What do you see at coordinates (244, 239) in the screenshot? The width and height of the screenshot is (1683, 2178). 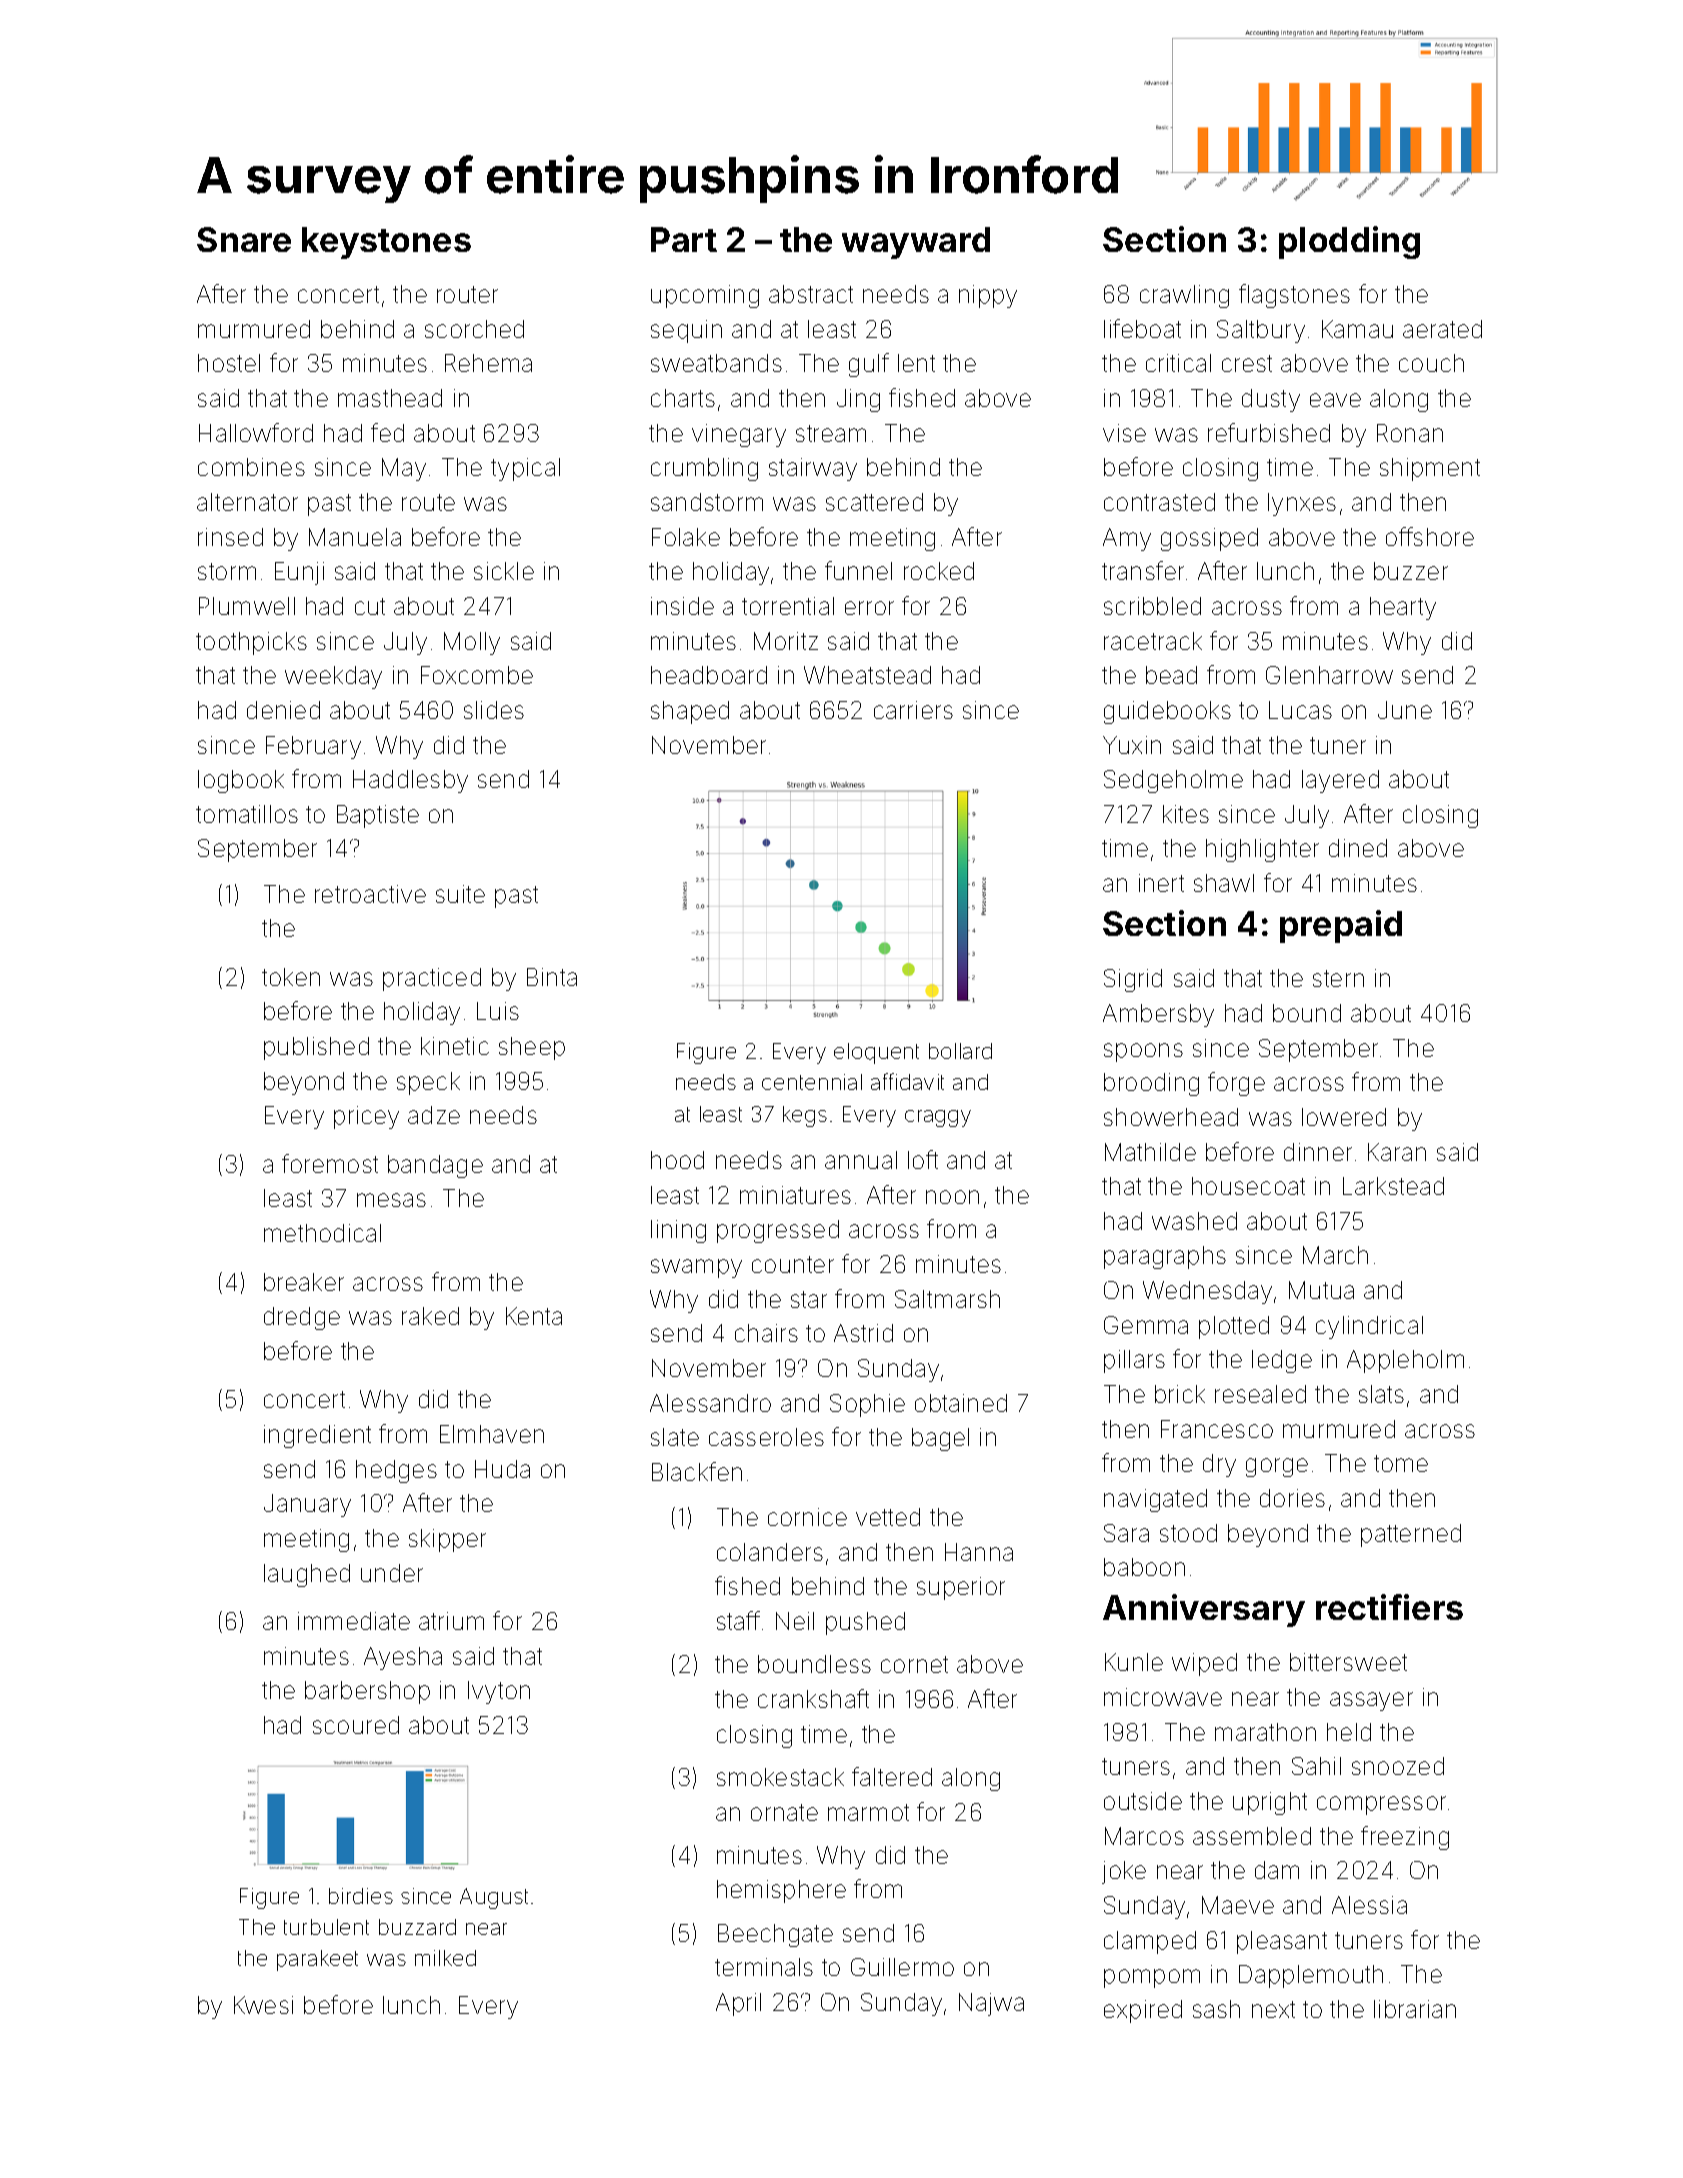 I see `Snare` at bounding box center [244, 239].
